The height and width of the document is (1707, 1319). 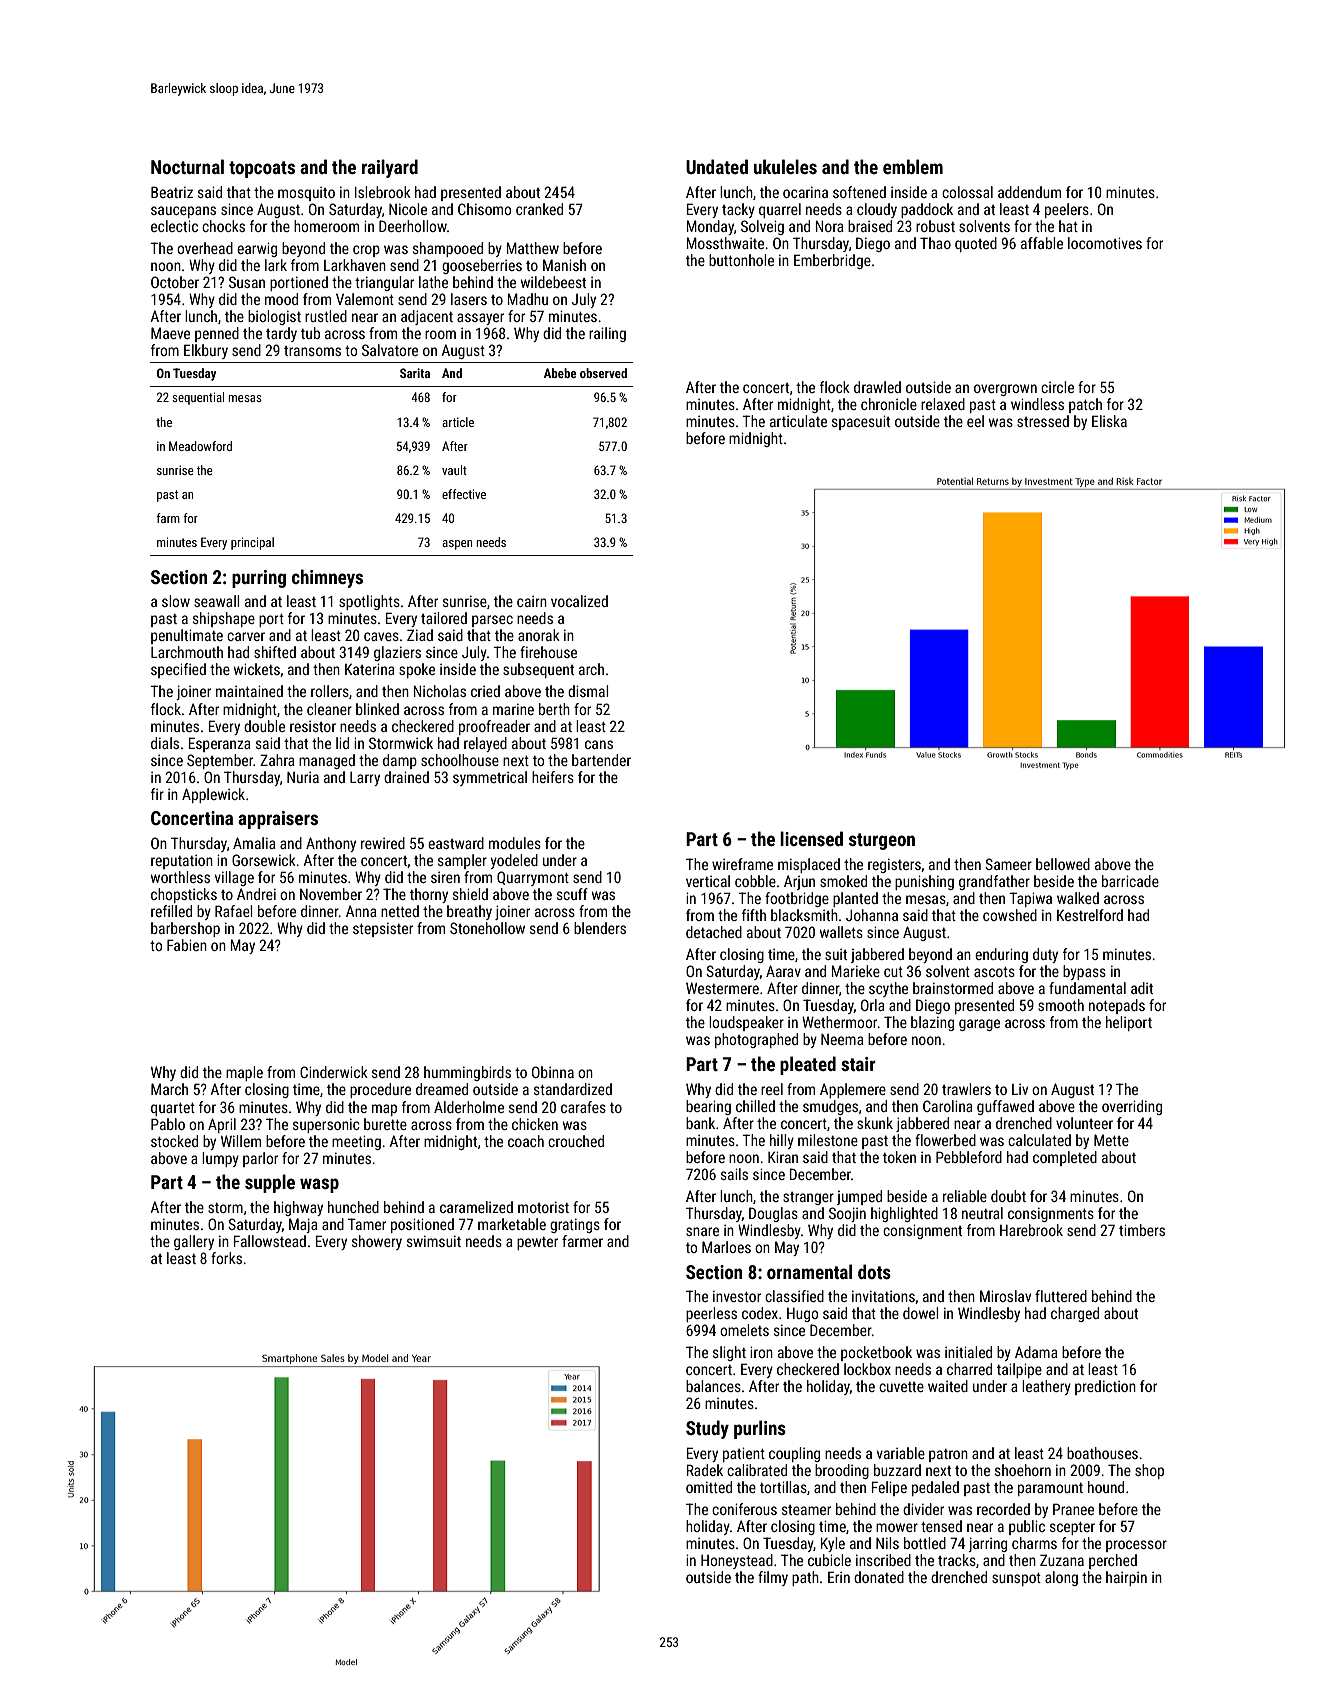 What do you see at coordinates (882, 841) in the document?
I see `sturgeon` at bounding box center [882, 841].
